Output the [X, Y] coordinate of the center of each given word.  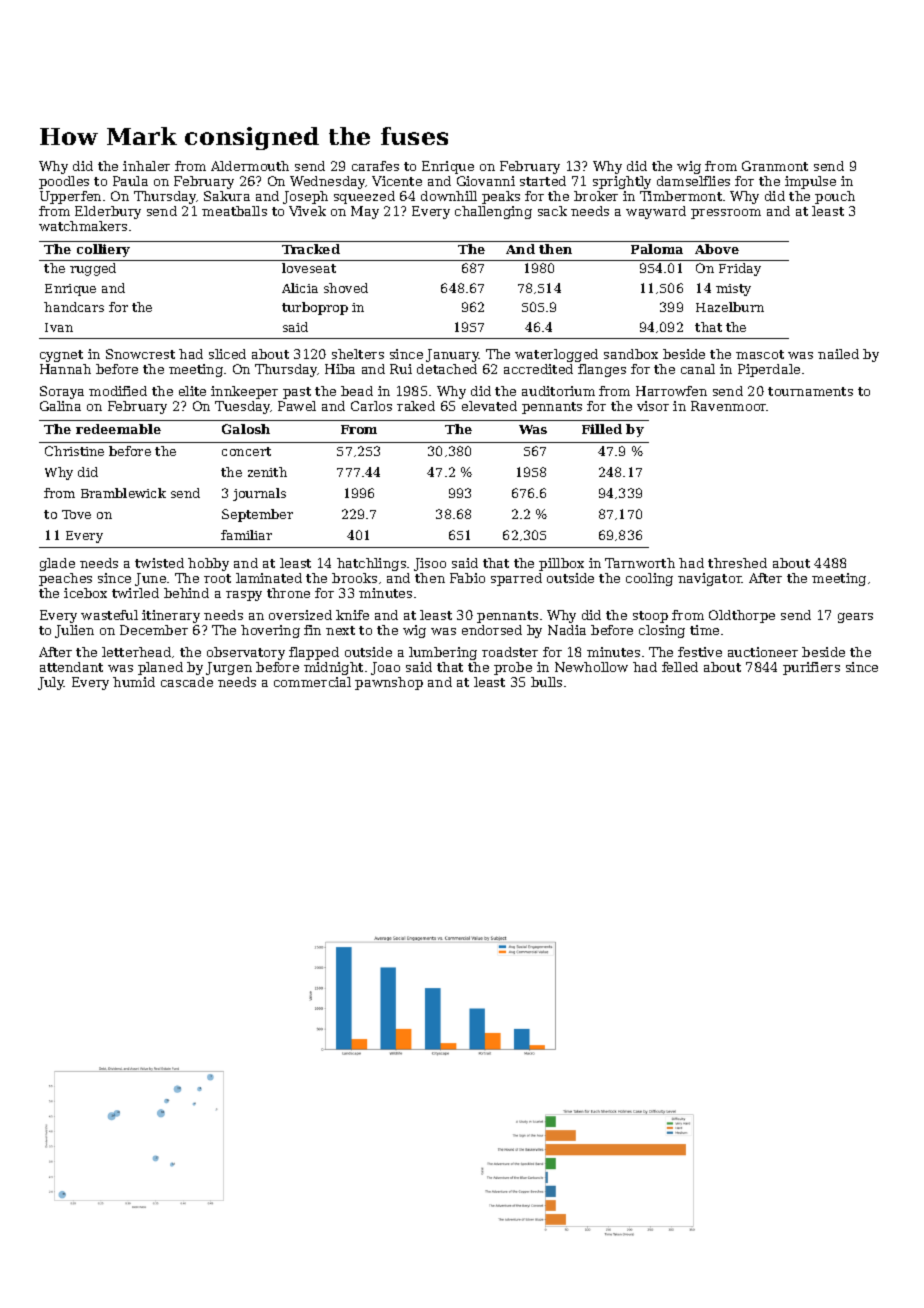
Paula [130, 181]
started [543, 181]
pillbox [561, 564]
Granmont [775, 166]
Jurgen [229, 668]
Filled [602, 429]
